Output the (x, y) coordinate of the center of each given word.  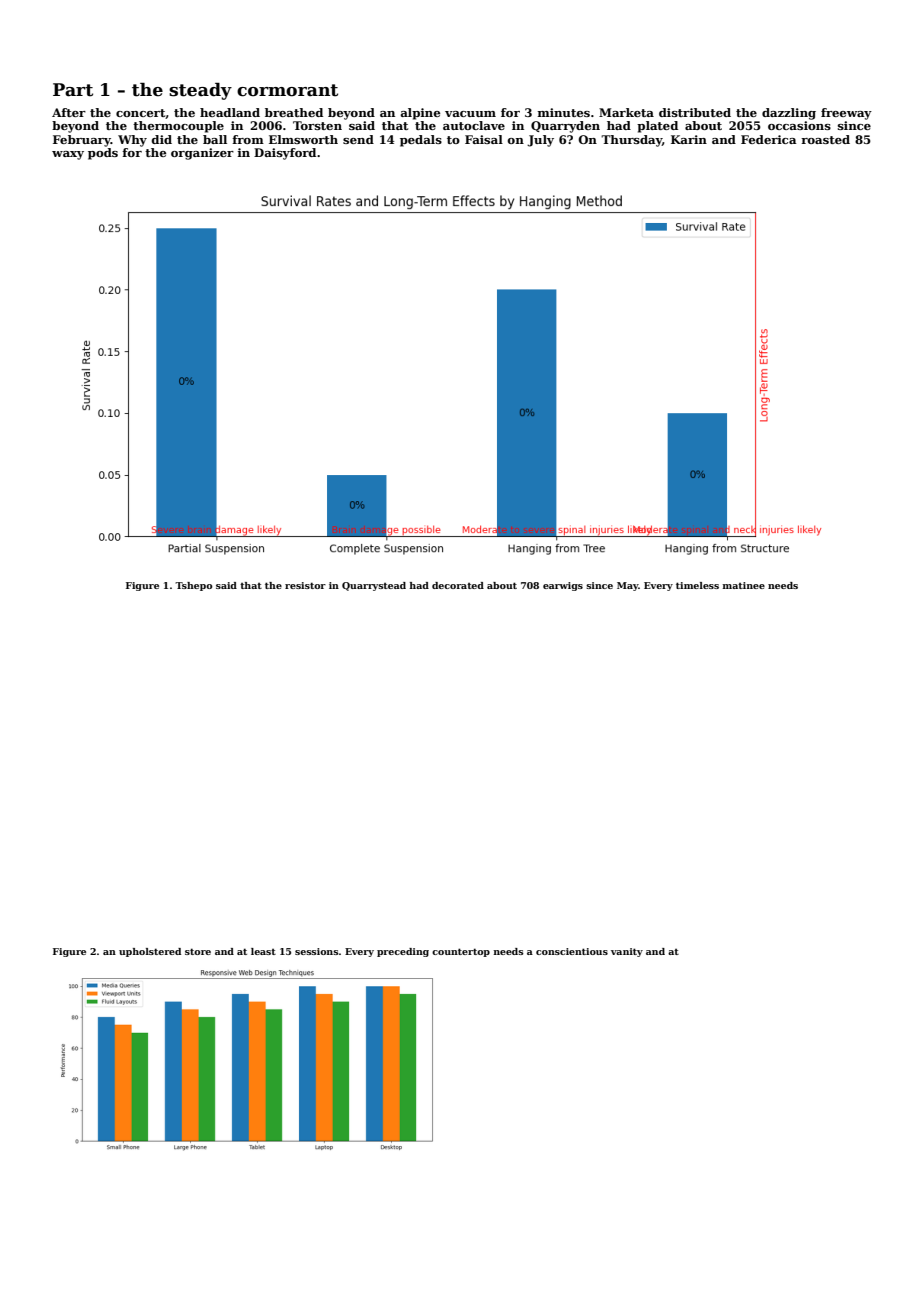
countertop (461, 952)
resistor (305, 585)
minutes (563, 112)
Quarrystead (374, 586)
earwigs (563, 586)
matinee (744, 585)
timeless (697, 585)
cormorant (287, 90)
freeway (846, 114)
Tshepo (194, 586)
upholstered (150, 952)
